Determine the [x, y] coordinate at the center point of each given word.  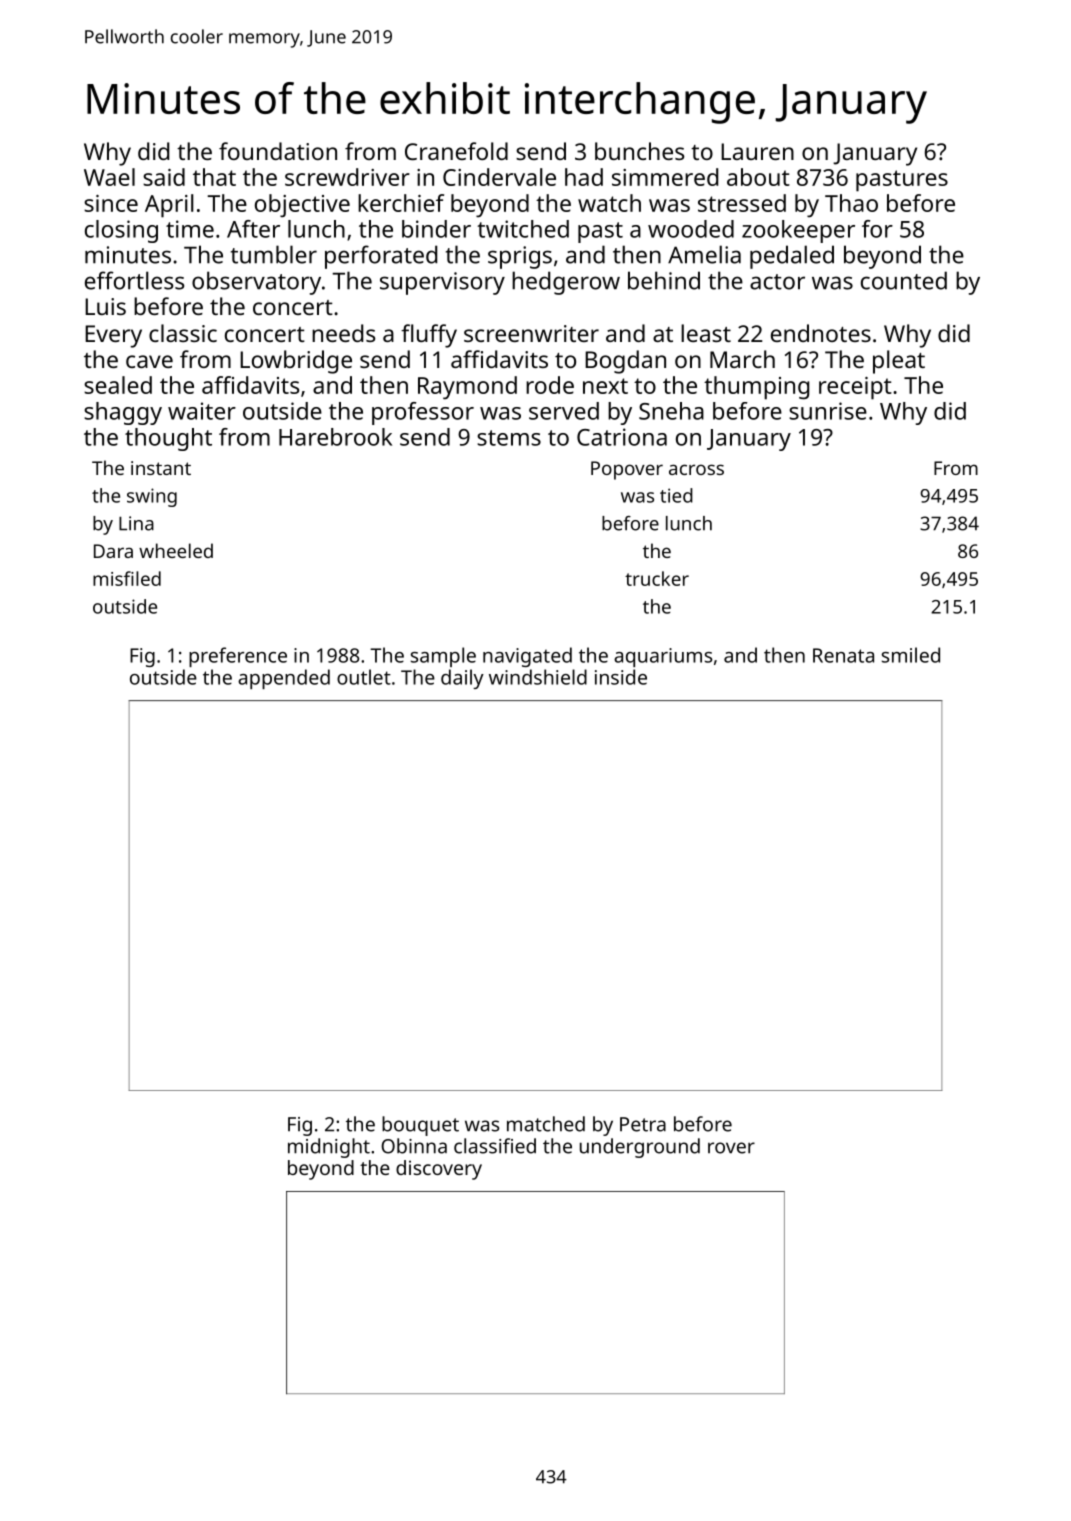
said [164, 177]
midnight [329, 1148]
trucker [657, 578]
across [696, 469]
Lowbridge [296, 362]
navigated [527, 657]
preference [238, 657]
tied [676, 495]
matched [546, 1124]
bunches [639, 151]
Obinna [414, 1146]
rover [731, 1148]
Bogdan [625, 362]
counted [904, 280]
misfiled [127, 578]
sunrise [828, 411]
